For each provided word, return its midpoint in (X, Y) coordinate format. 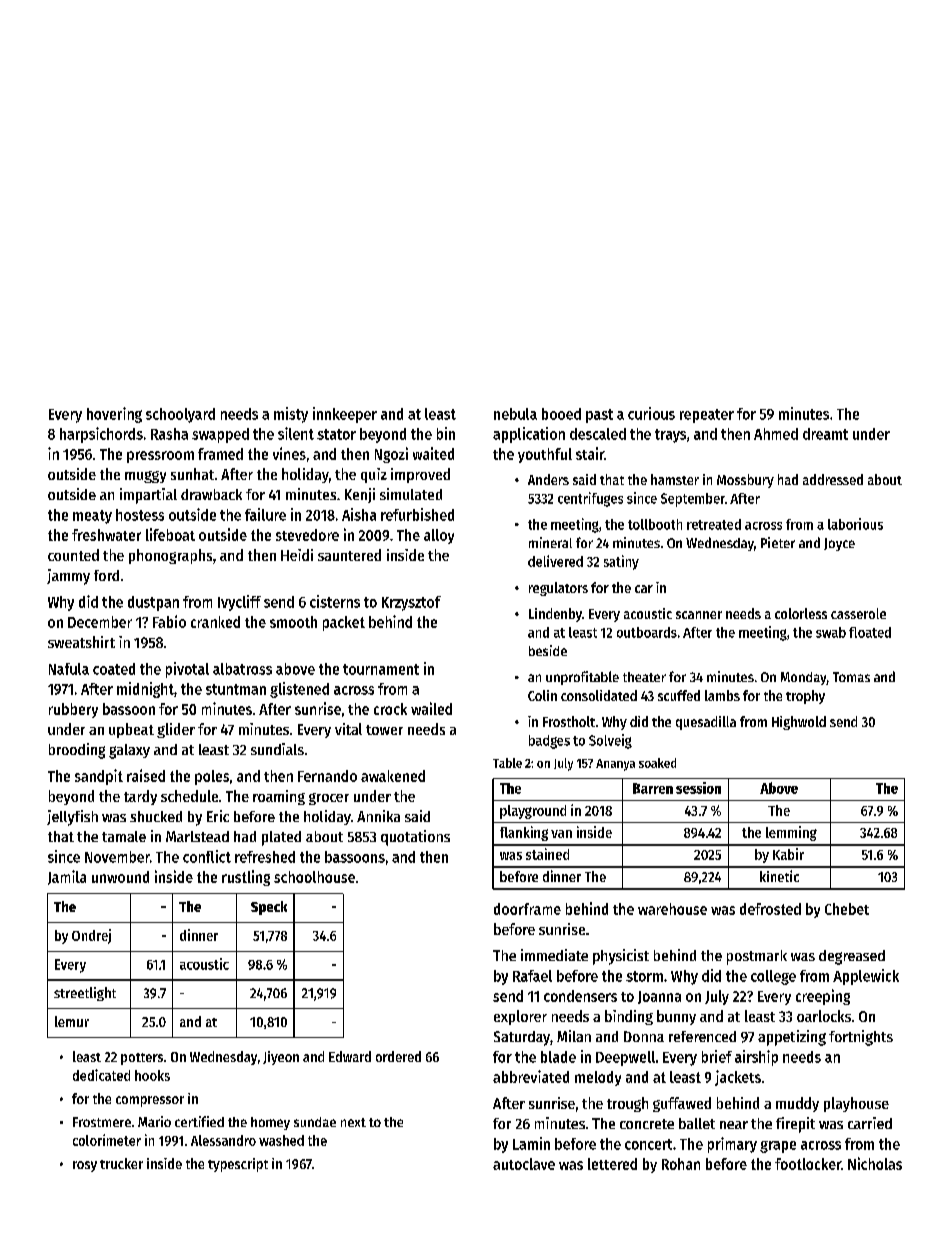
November (117, 857)
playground (533, 812)
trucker (121, 1163)
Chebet (847, 909)
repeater (707, 416)
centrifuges (590, 499)
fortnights (861, 1038)
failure (265, 514)
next (353, 1122)
